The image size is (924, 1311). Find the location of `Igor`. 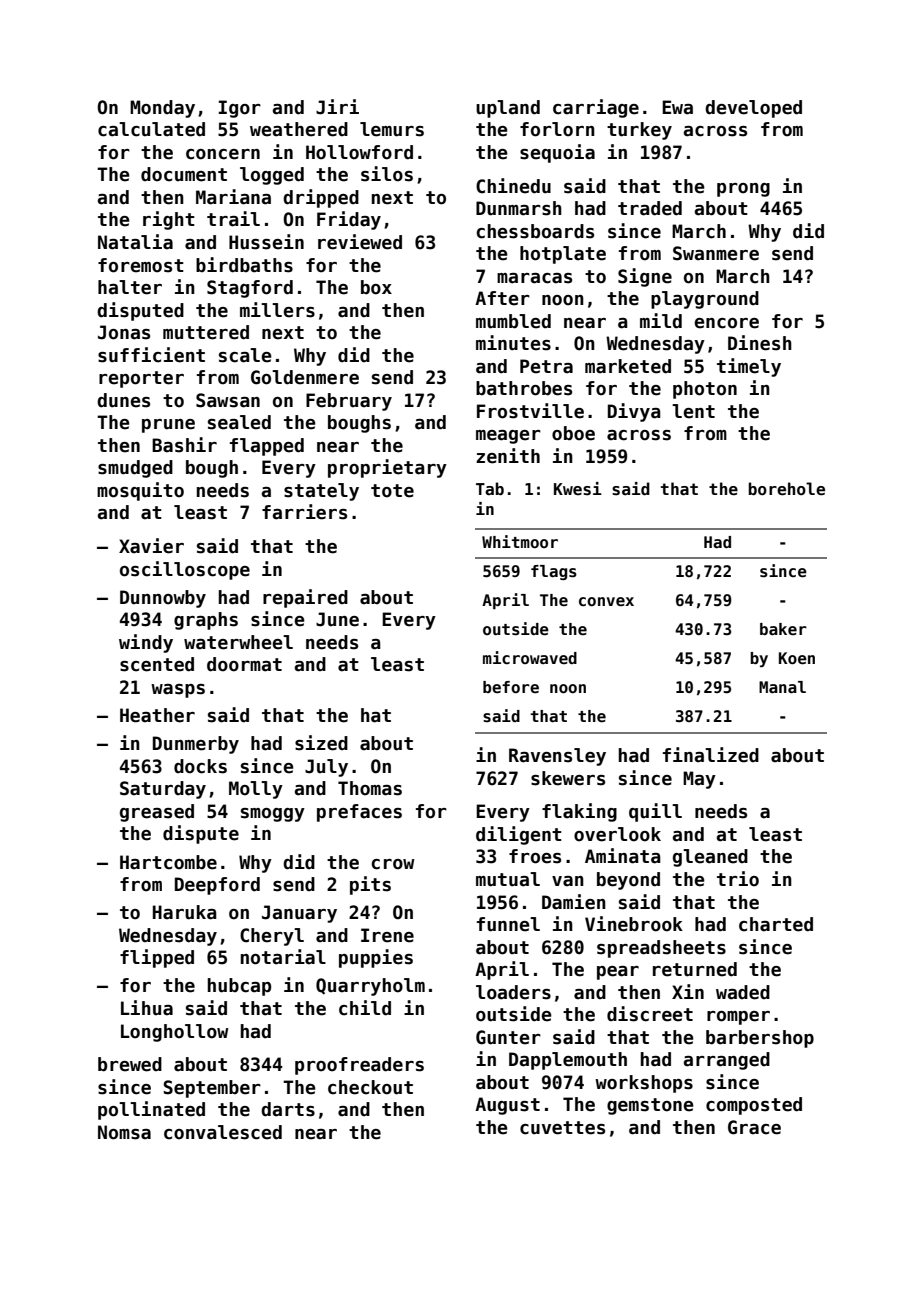

Igor is located at coordinates (240, 109).
